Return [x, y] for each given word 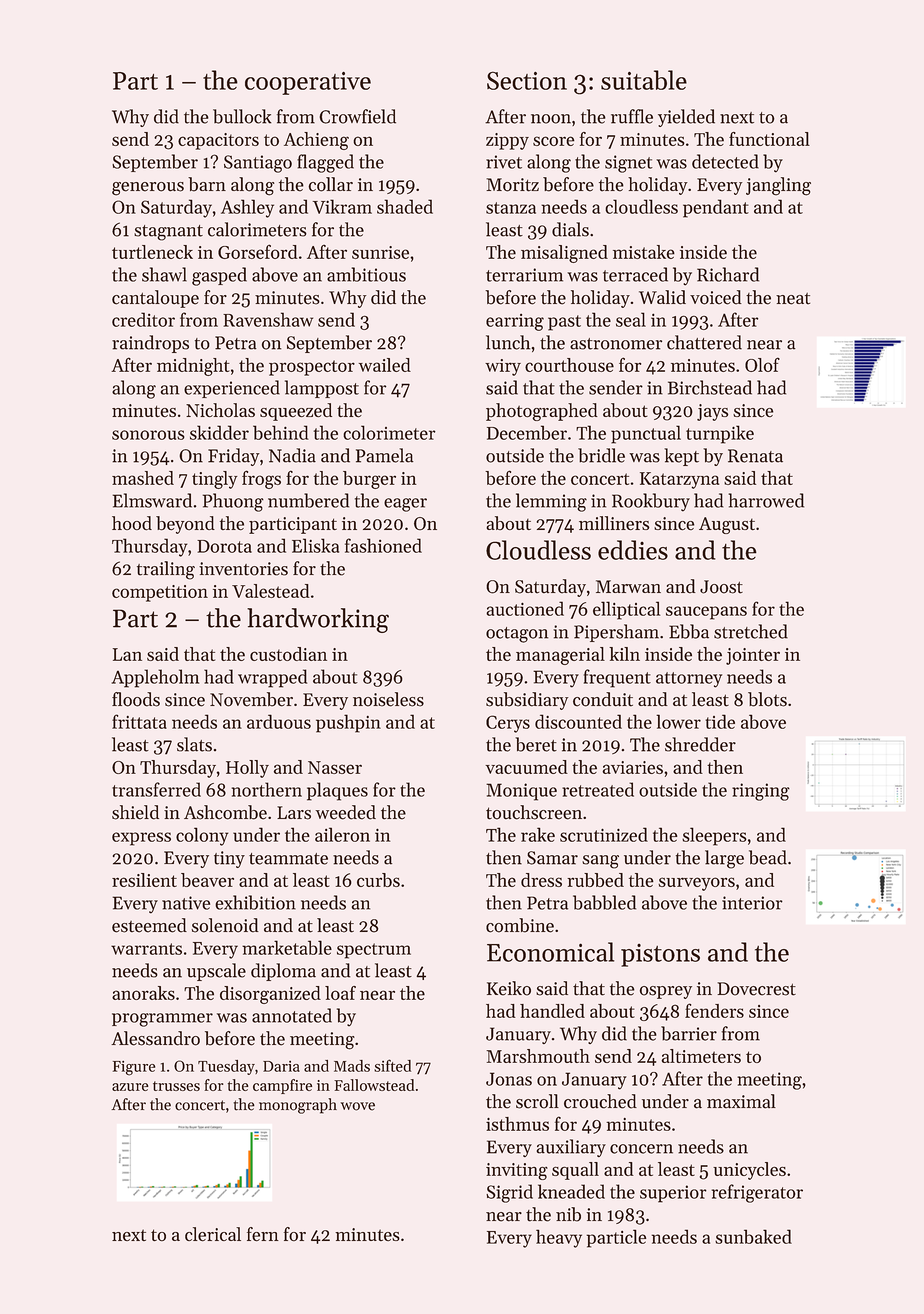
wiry [503, 367]
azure [130, 1087]
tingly [215, 480]
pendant [716, 208]
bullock [242, 116]
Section [527, 80]
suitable [644, 80]
